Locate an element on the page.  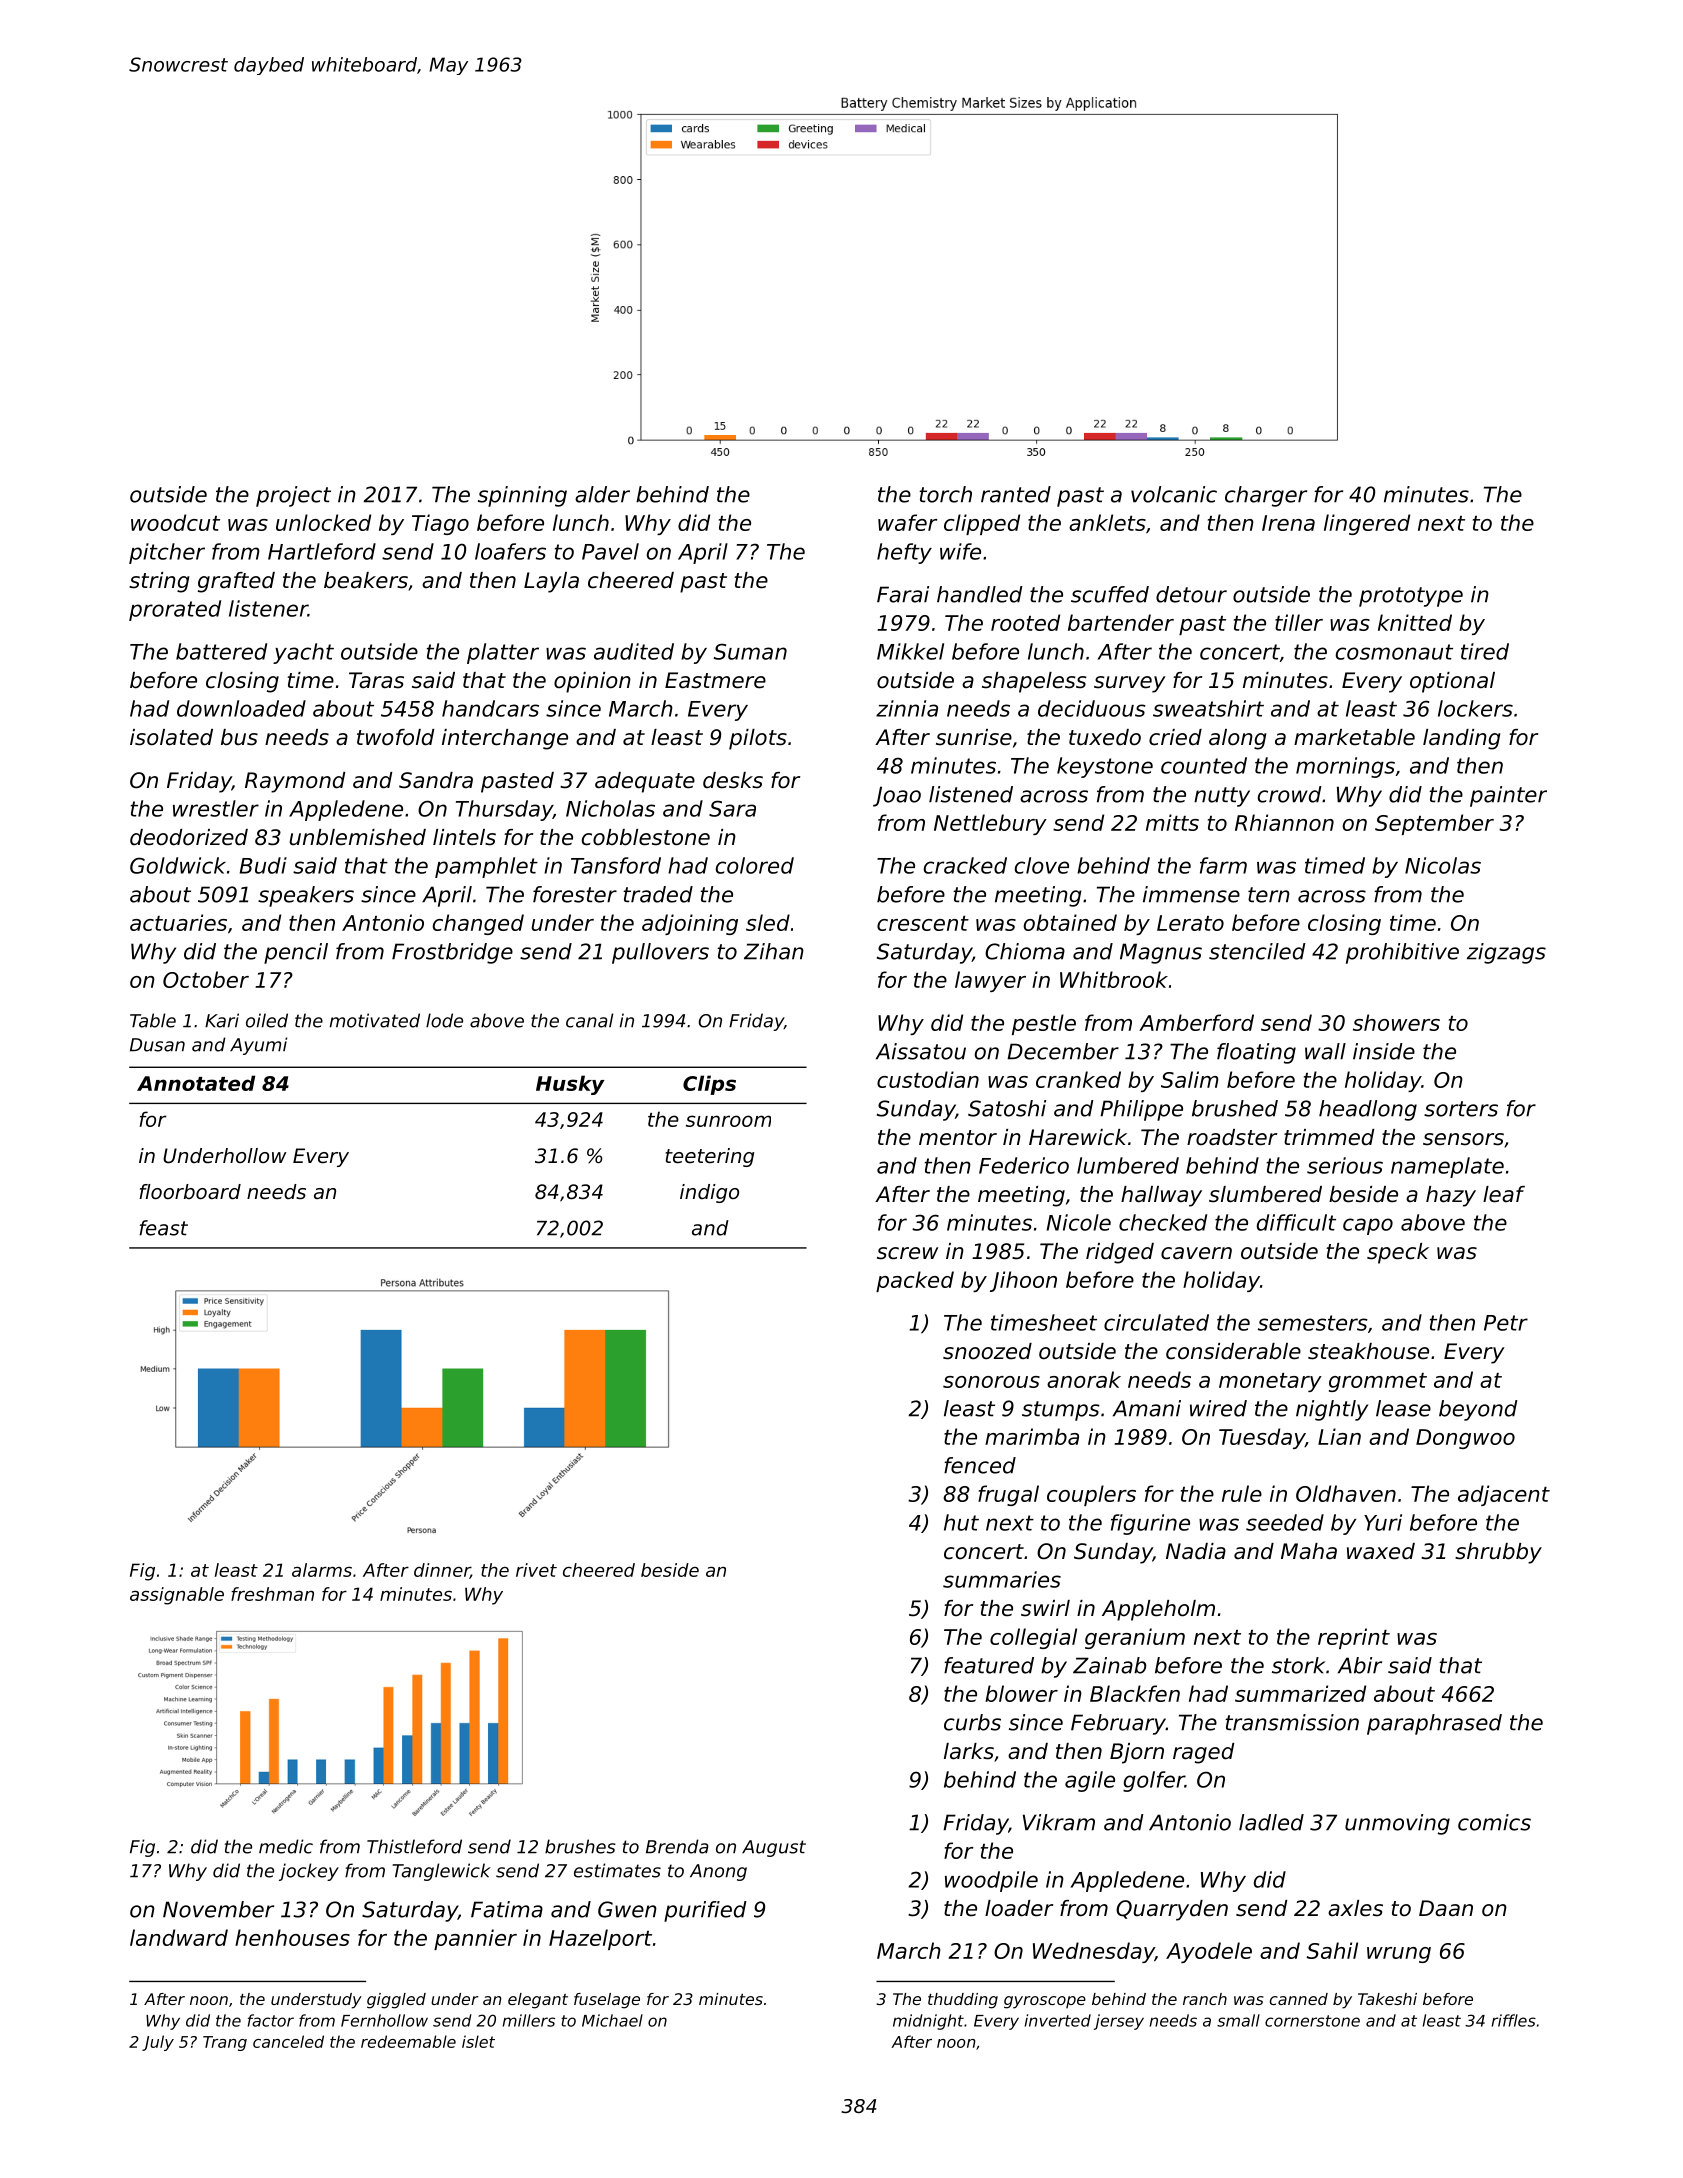
zigzags is located at coordinates (1506, 953).
